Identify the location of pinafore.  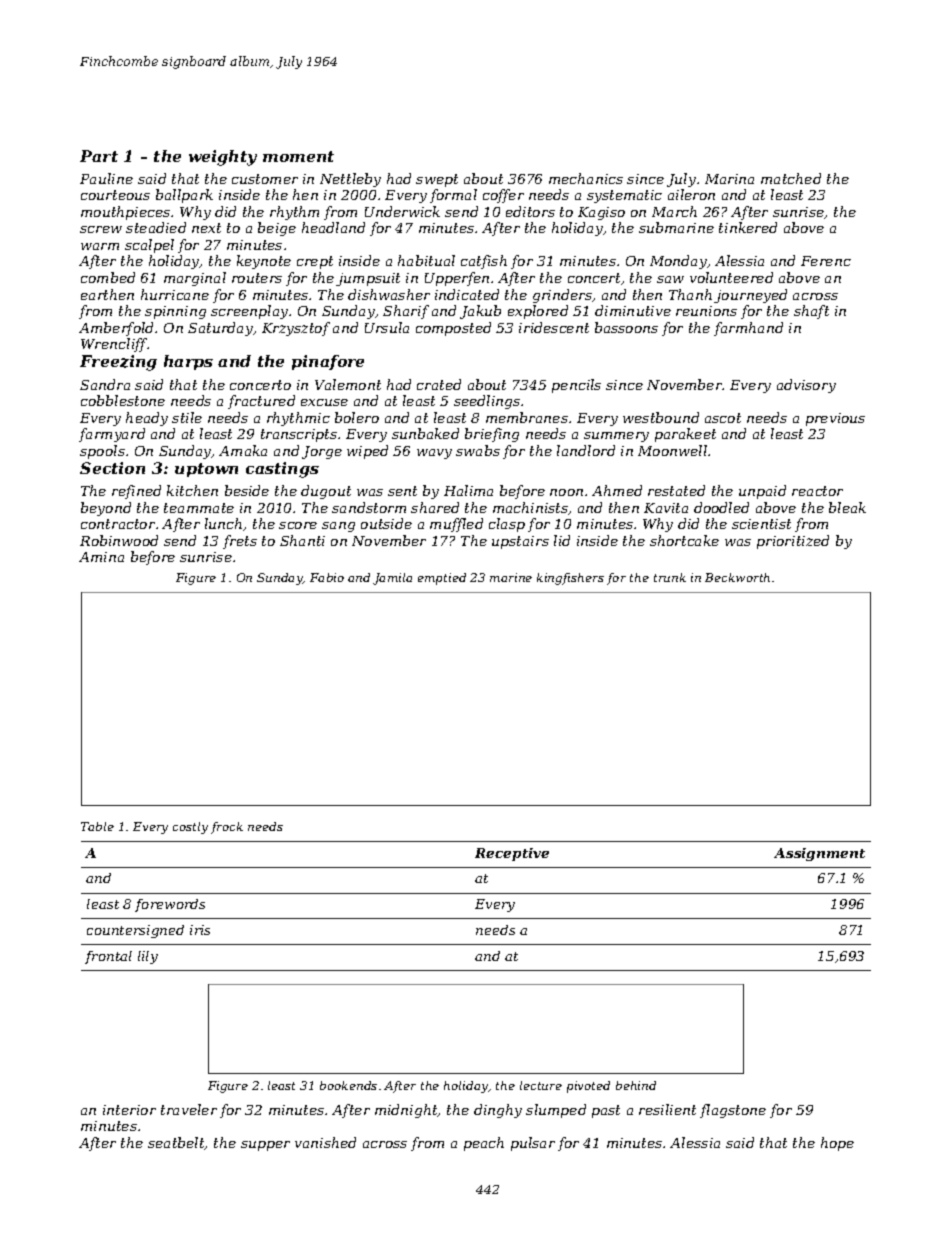
(328, 362).
